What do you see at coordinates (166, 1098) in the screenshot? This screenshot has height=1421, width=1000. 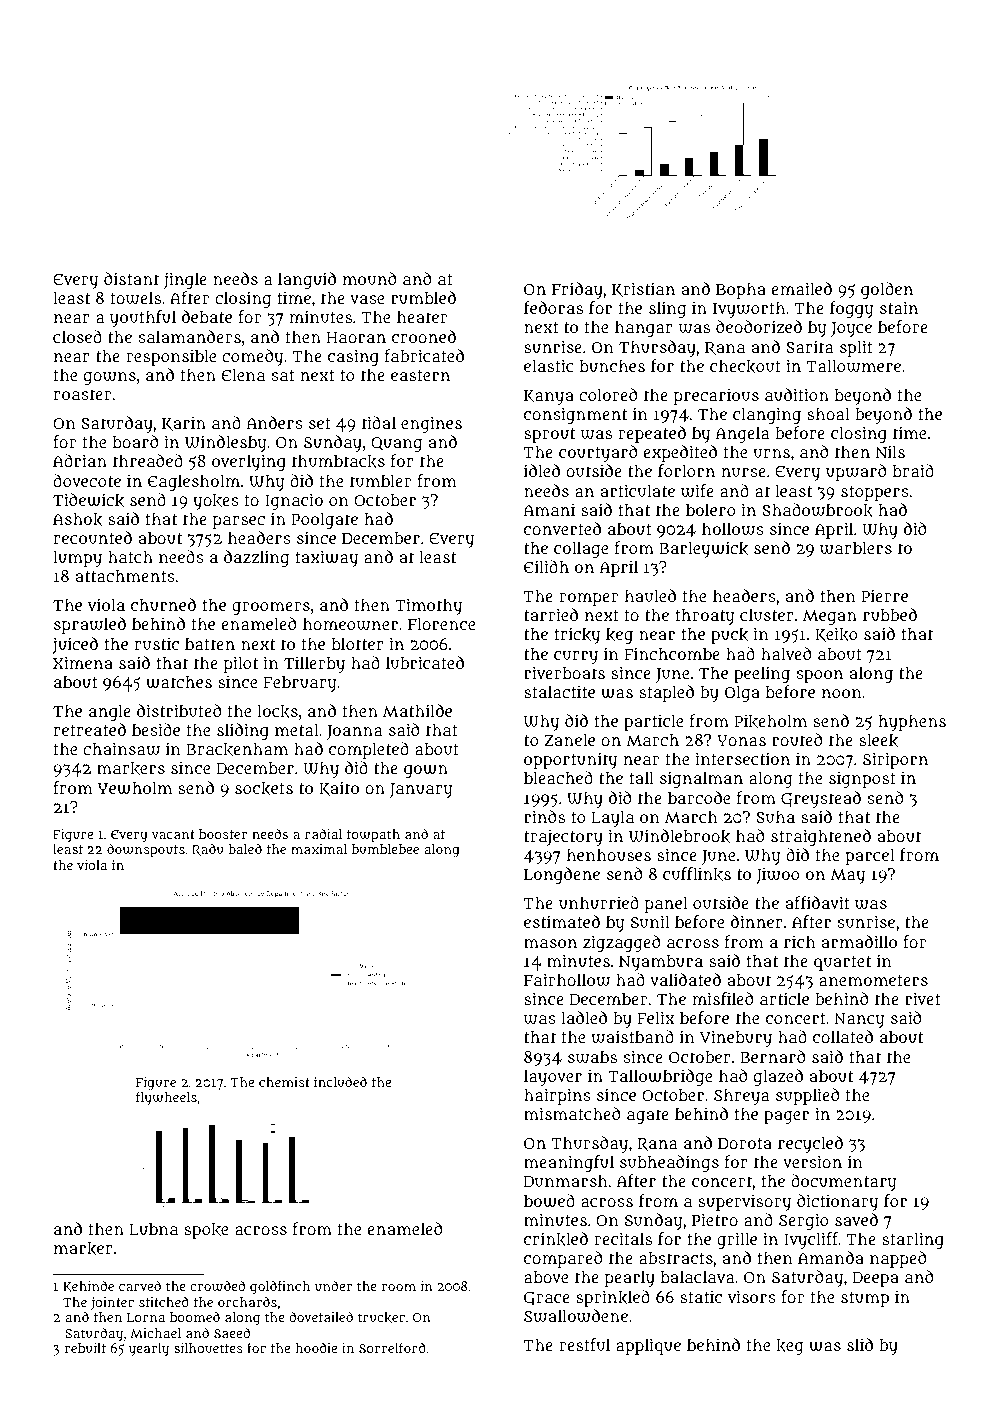 I see `flywheels` at bounding box center [166, 1098].
